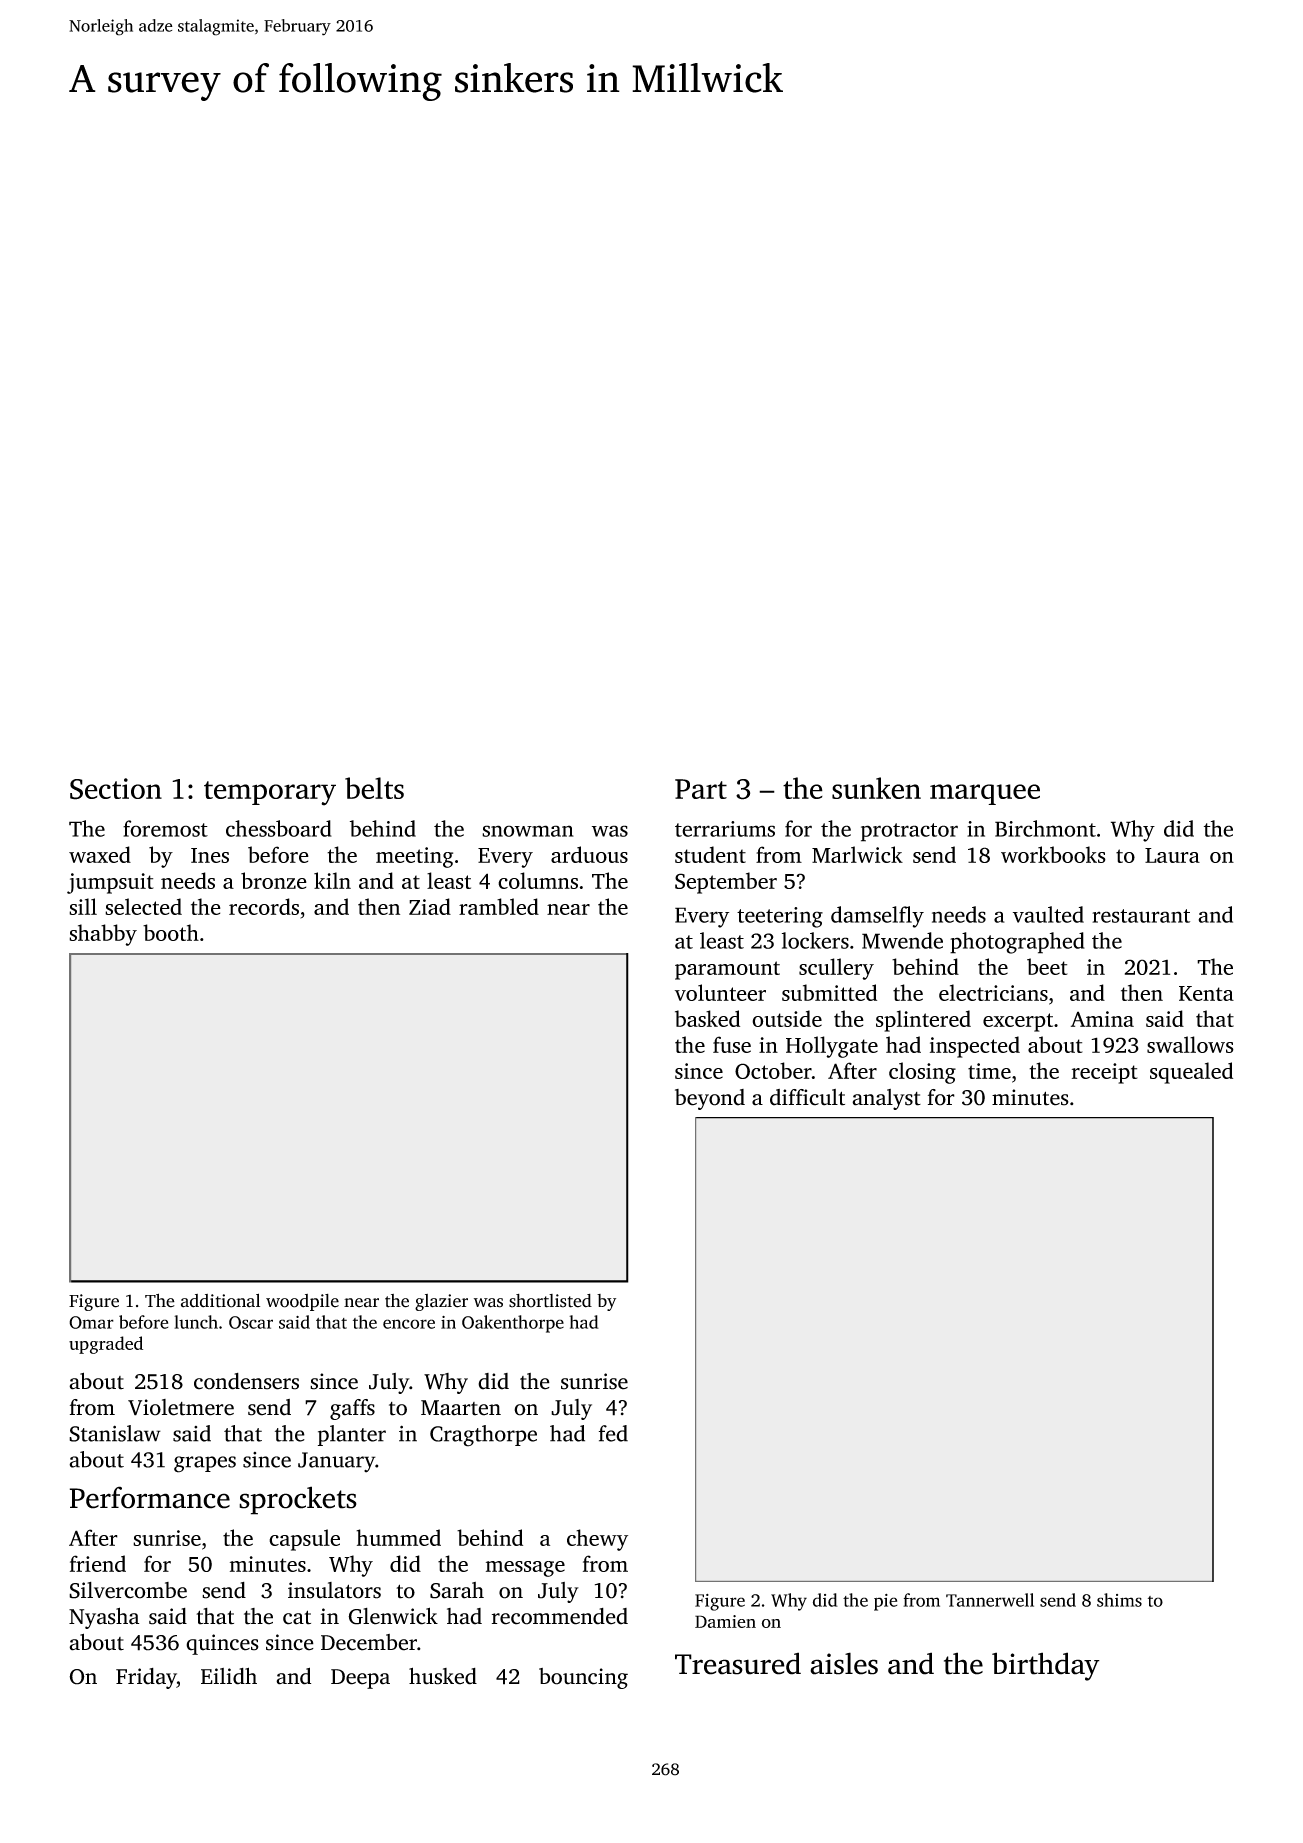 This page has height=1843, width=1303. I want to click on quinces, so click(222, 1644).
